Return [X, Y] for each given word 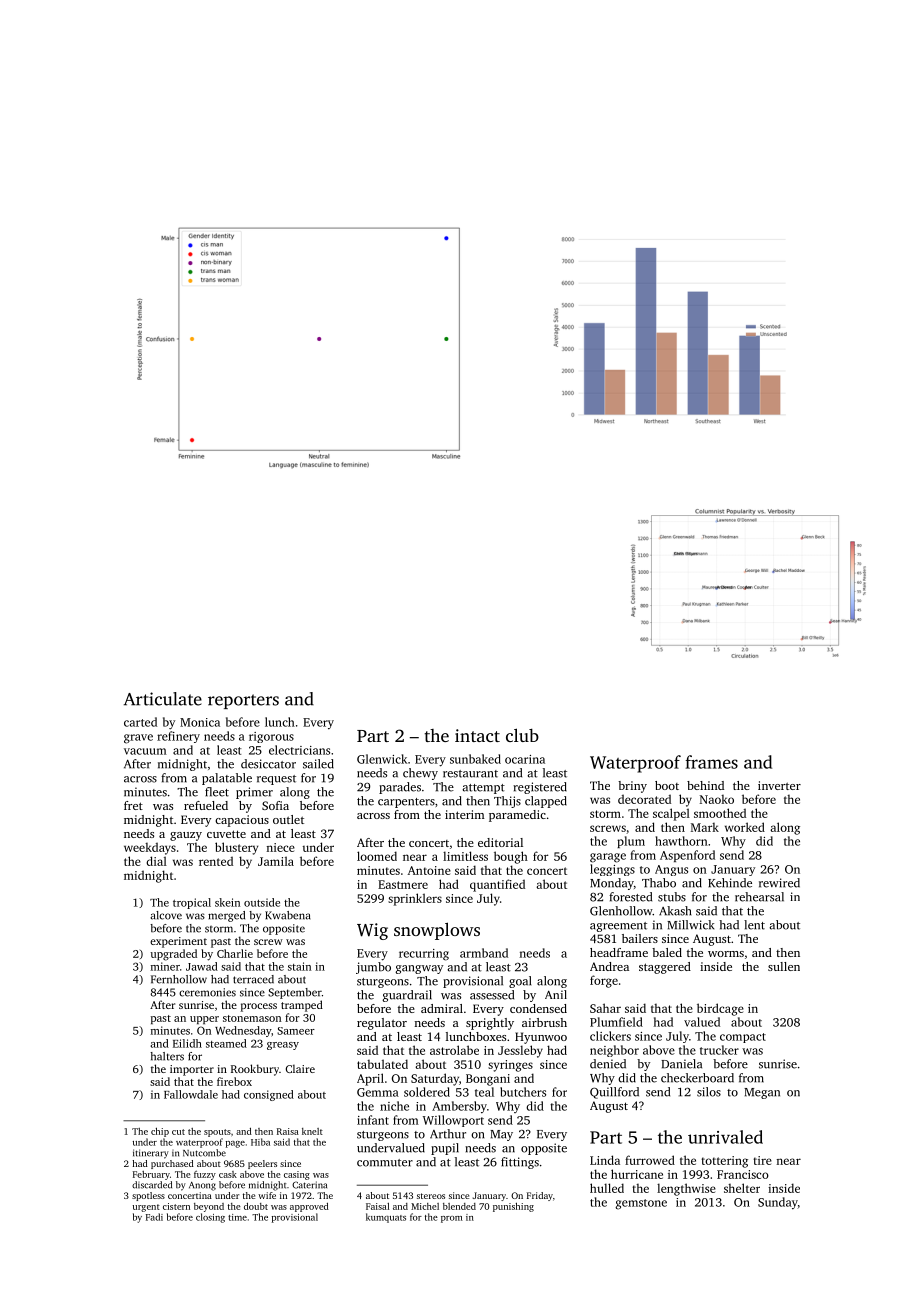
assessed [492, 995]
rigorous [271, 737]
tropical [192, 903]
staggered [665, 968]
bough [511, 857]
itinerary [151, 1154]
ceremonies [207, 992]
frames [712, 762]
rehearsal [759, 897]
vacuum [145, 751]
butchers [523, 1092]
